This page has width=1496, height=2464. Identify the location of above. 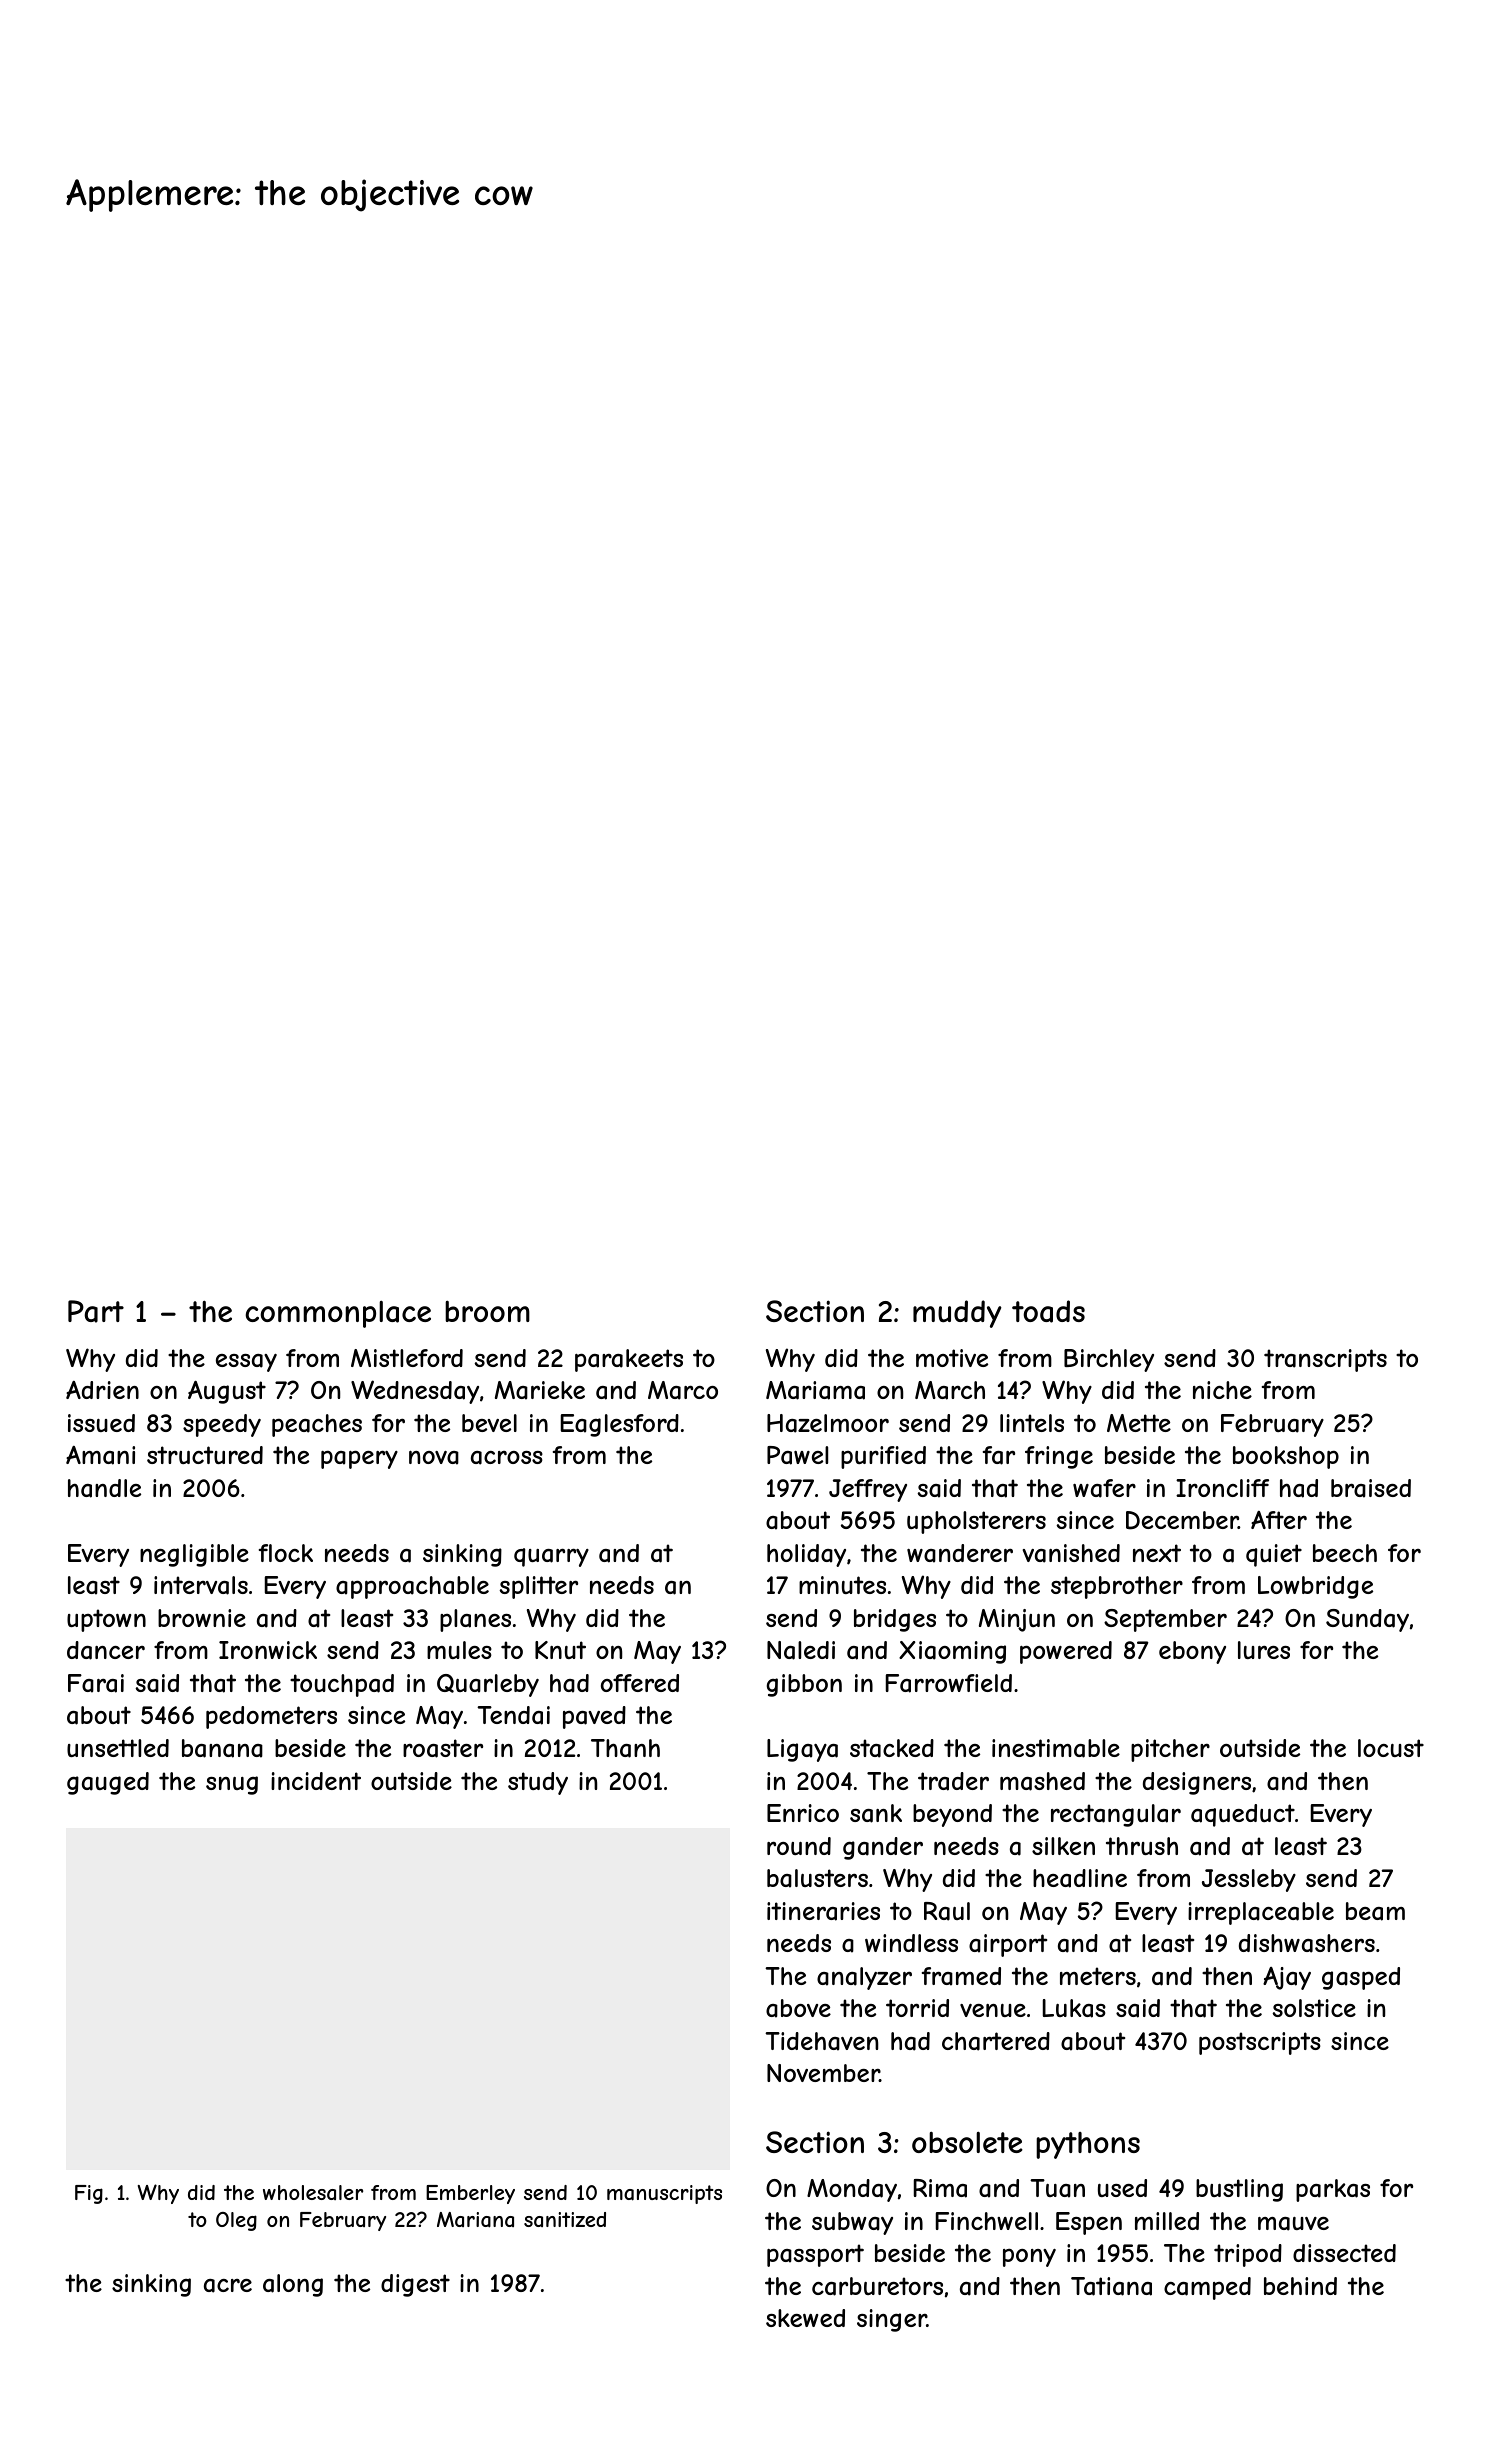
(798, 2008).
